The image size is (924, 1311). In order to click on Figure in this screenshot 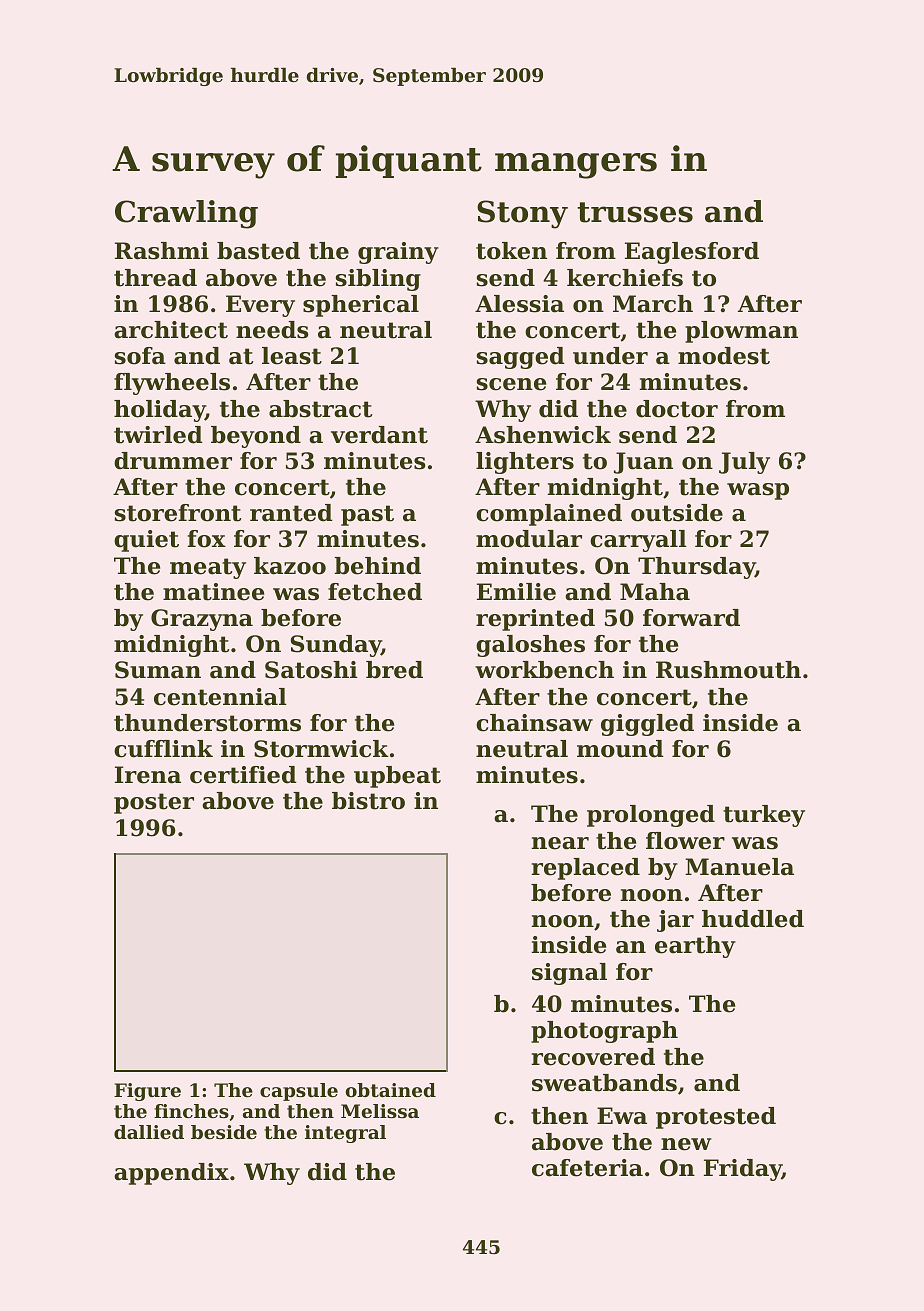, I will do `click(147, 1092)`.
